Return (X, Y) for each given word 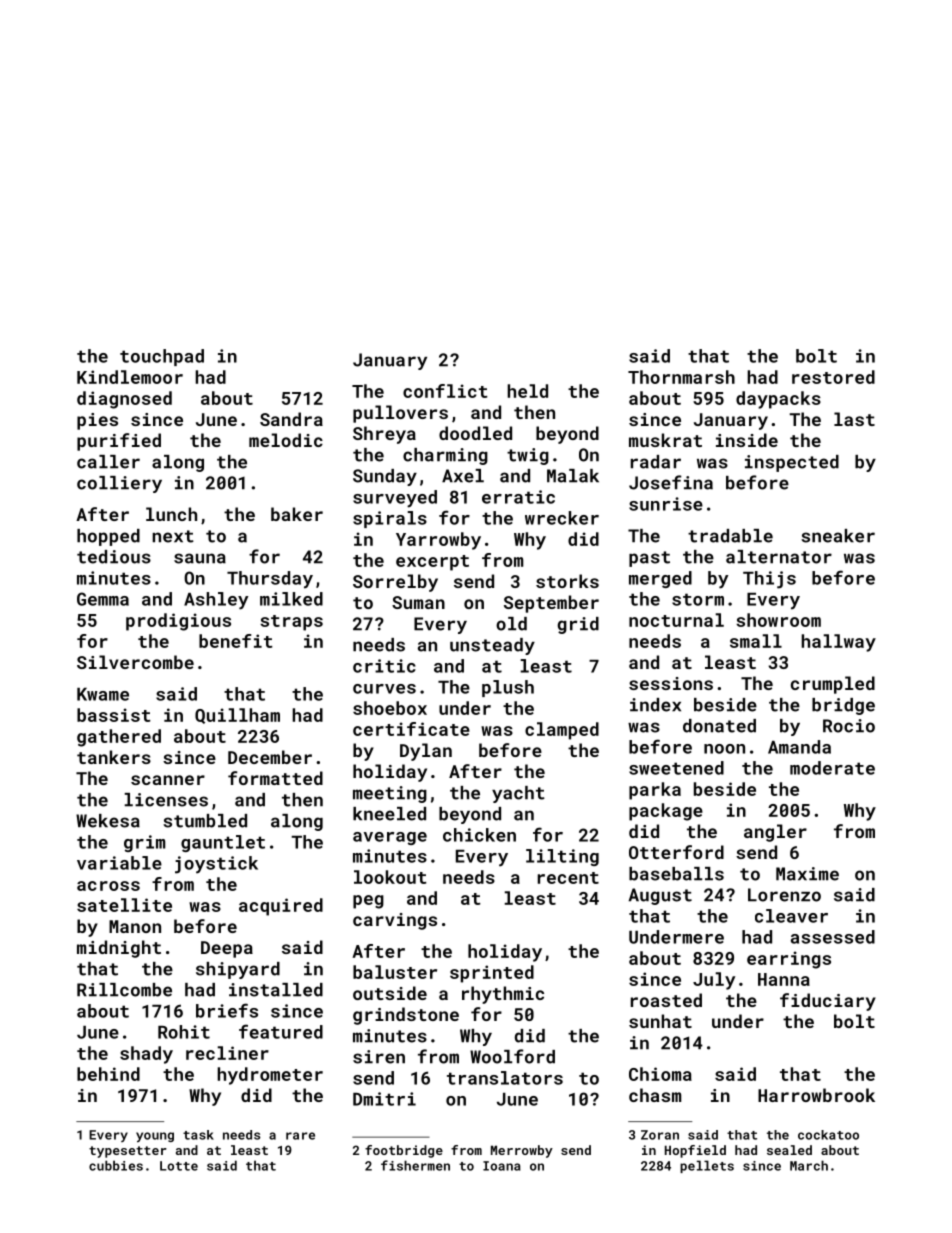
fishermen (415, 1165)
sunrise (666, 504)
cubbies (116, 1165)
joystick (216, 865)
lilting (562, 857)
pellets (707, 1166)
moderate (832, 768)
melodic (286, 440)
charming (445, 456)
